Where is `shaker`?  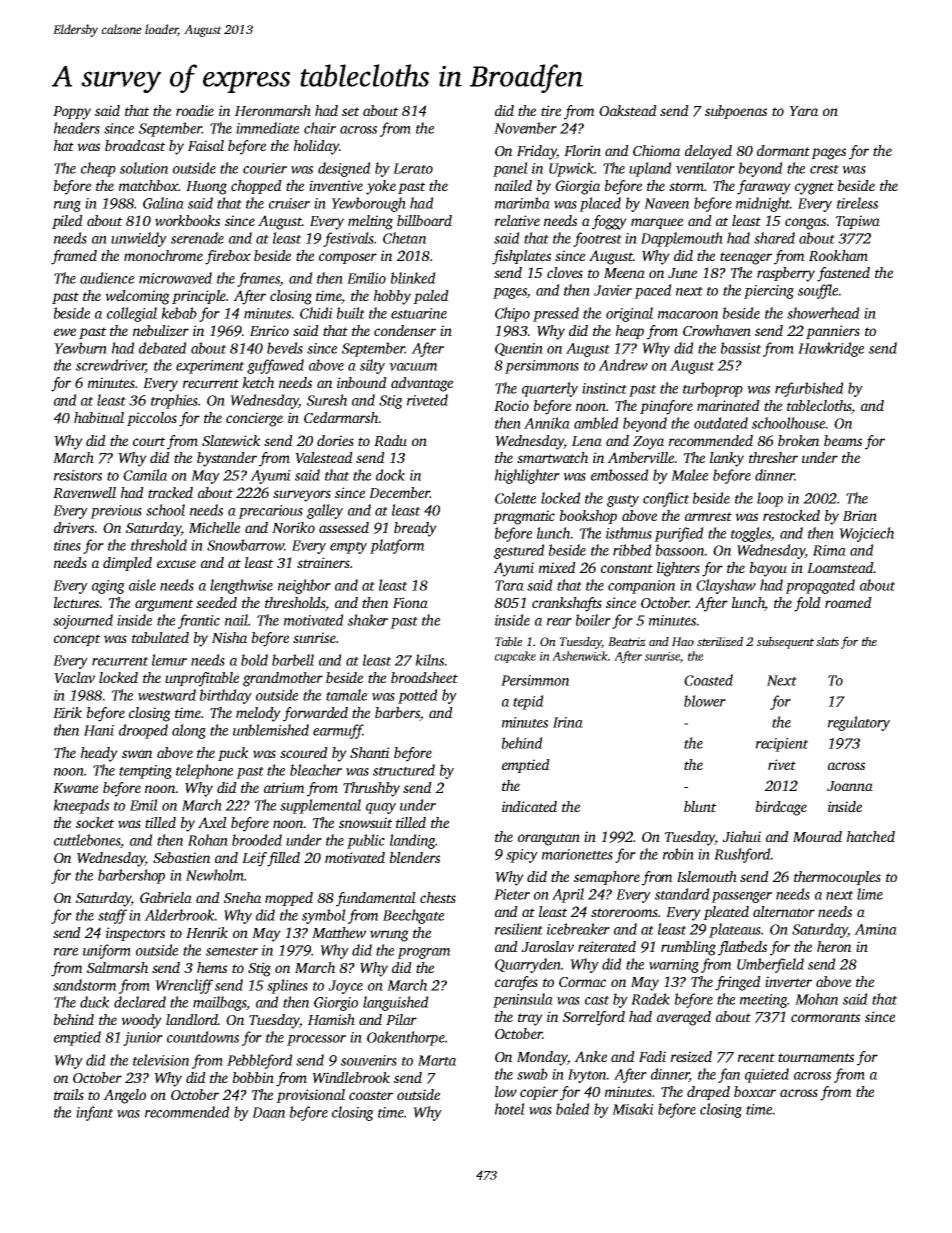
shaker is located at coordinates (368, 620).
